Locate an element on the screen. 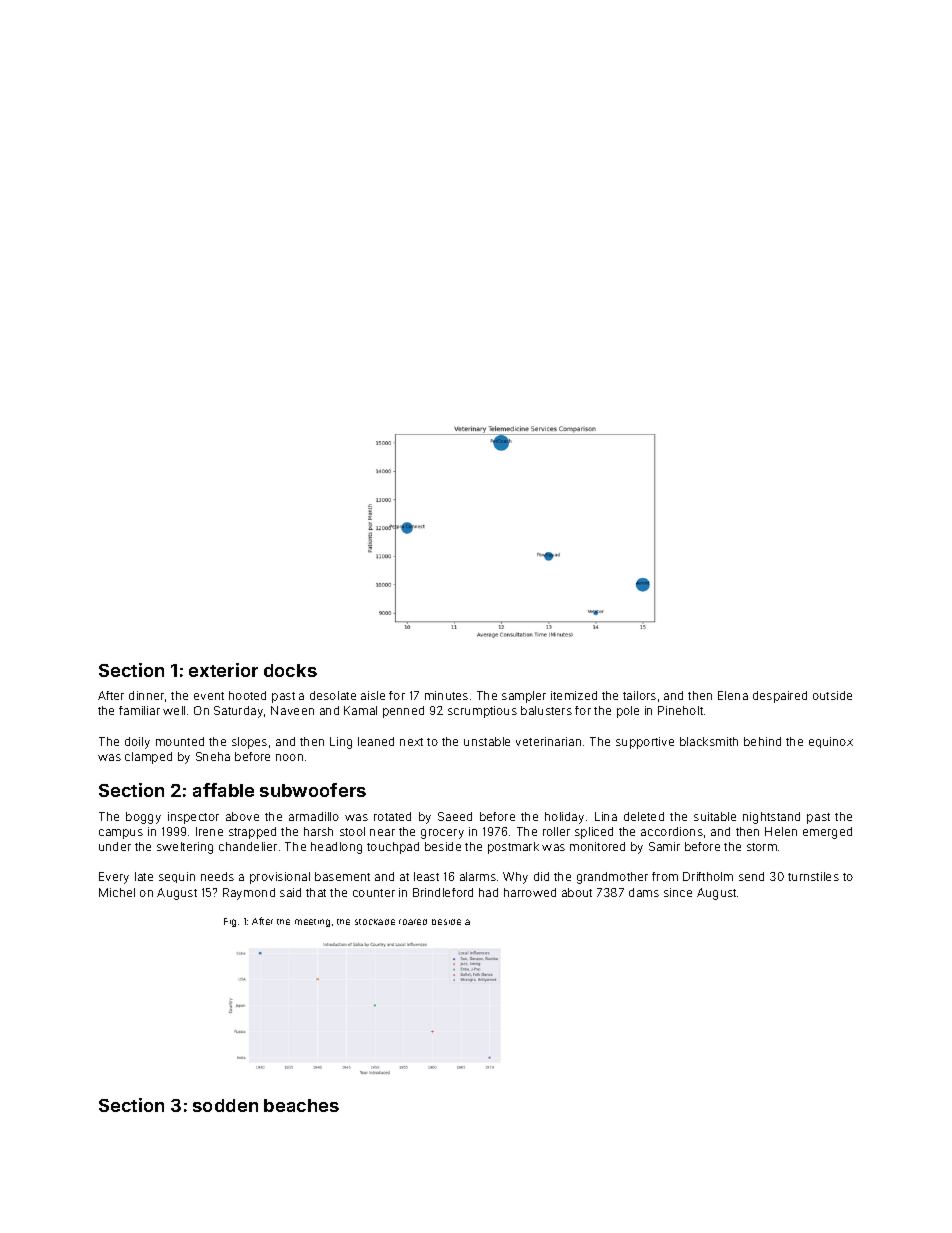 The image size is (952, 1233). Every is located at coordinates (114, 878).
